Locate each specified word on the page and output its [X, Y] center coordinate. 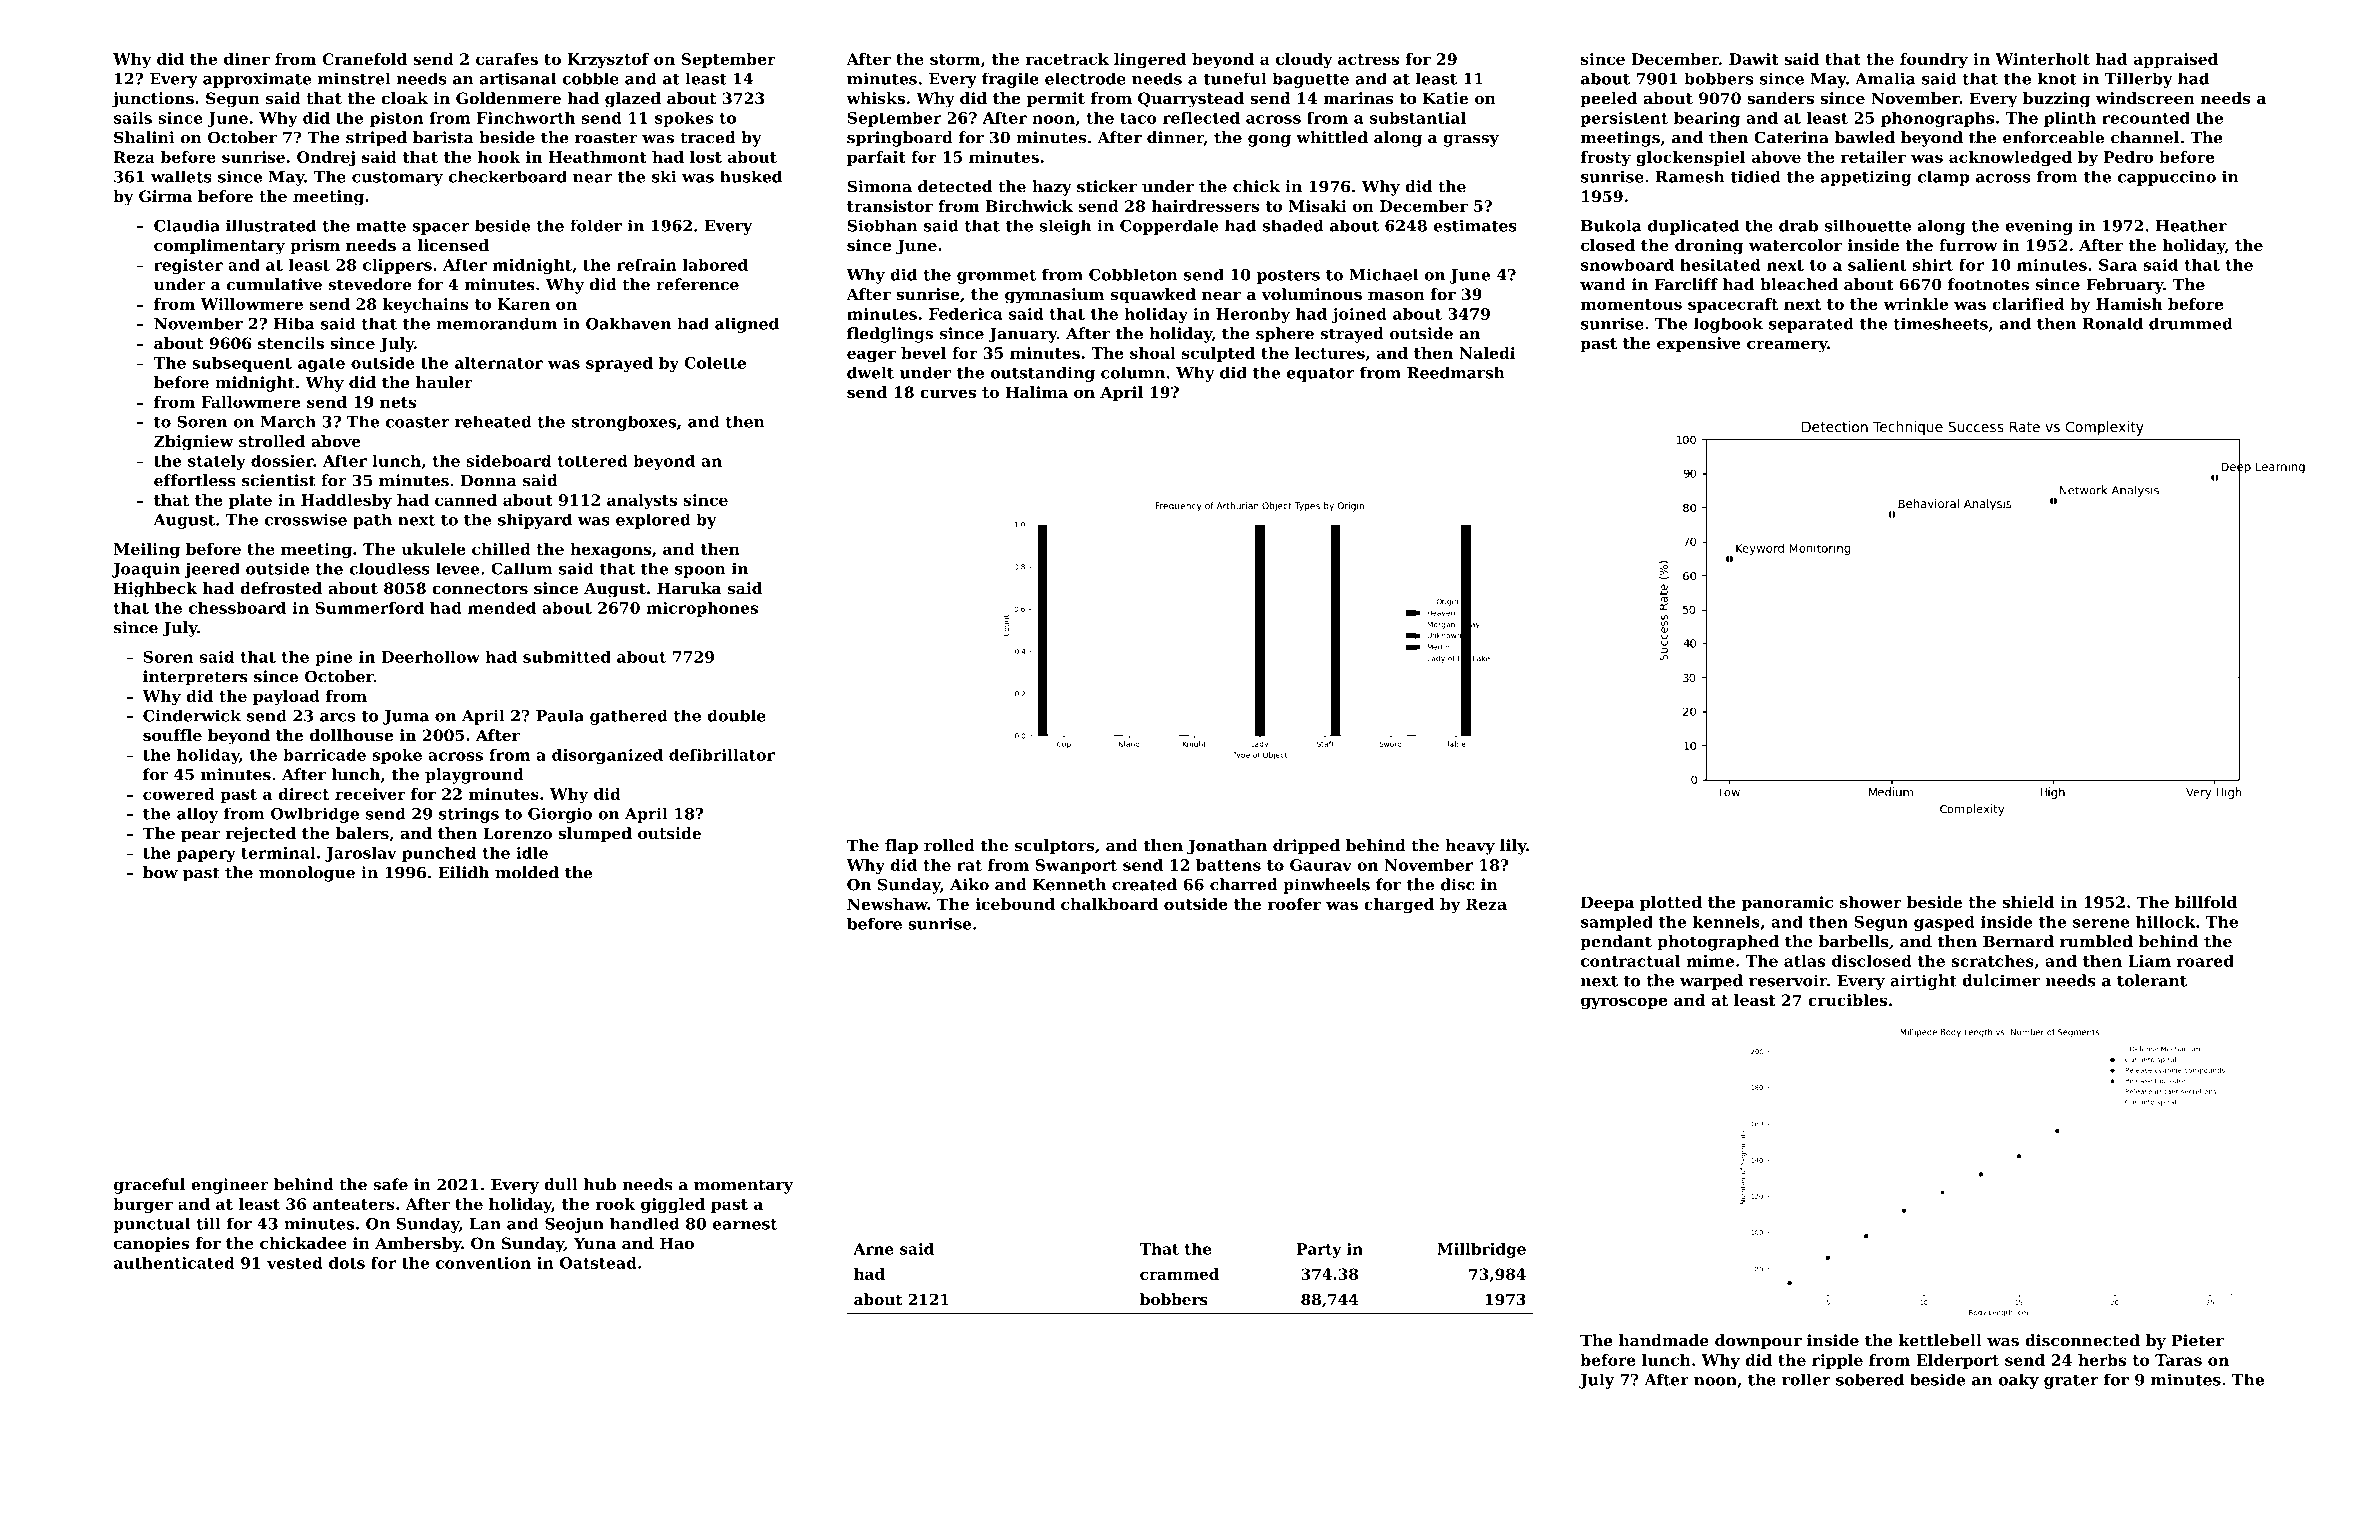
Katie [1445, 98]
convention [483, 1263]
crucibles [1847, 1000]
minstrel [354, 78]
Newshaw [887, 904]
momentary [743, 1186]
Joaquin [146, 570]
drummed [2191, 323]
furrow [1968, 245]
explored [653, 521]
